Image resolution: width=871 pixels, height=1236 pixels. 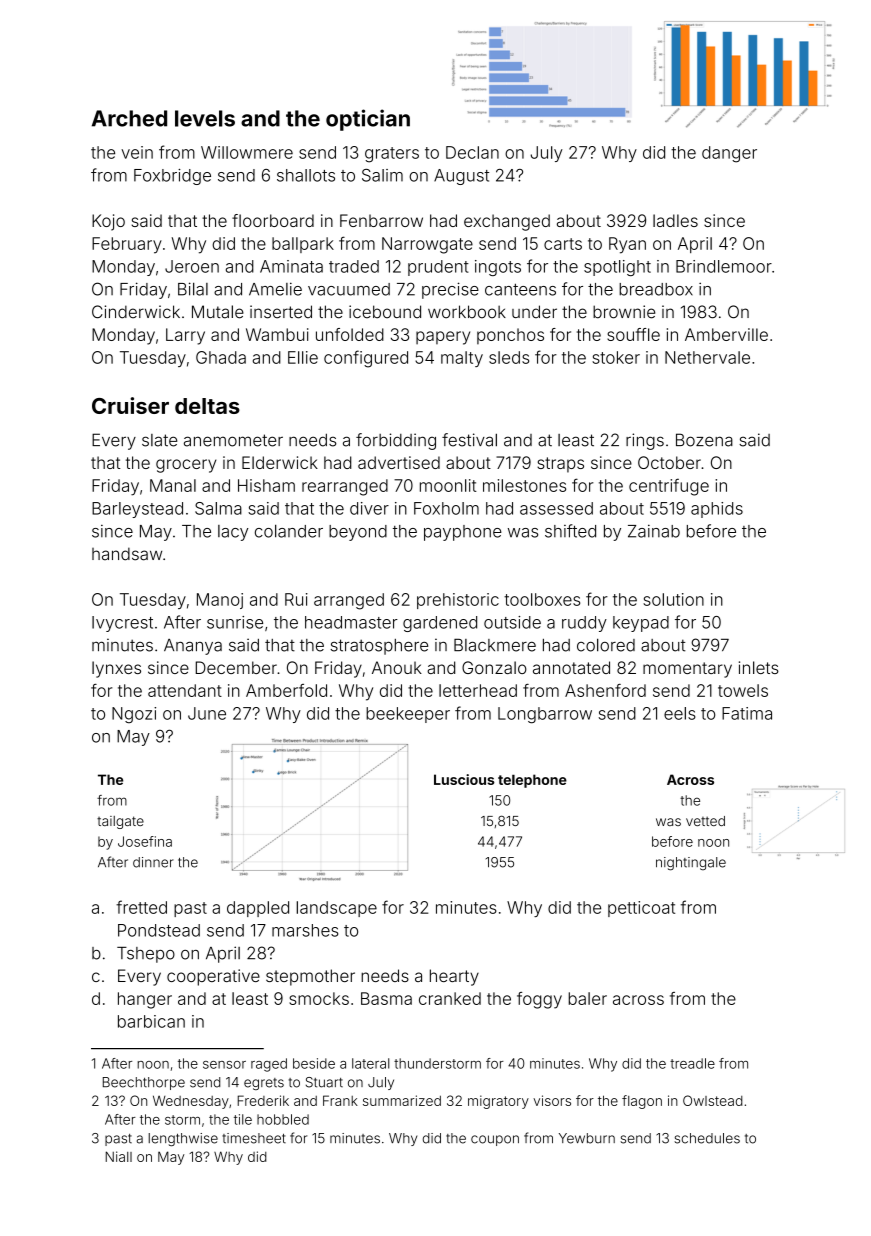 What do you see at coordinates (368, 120) in the screenshot?
I see `optician` at bounding box center [368, 120].
